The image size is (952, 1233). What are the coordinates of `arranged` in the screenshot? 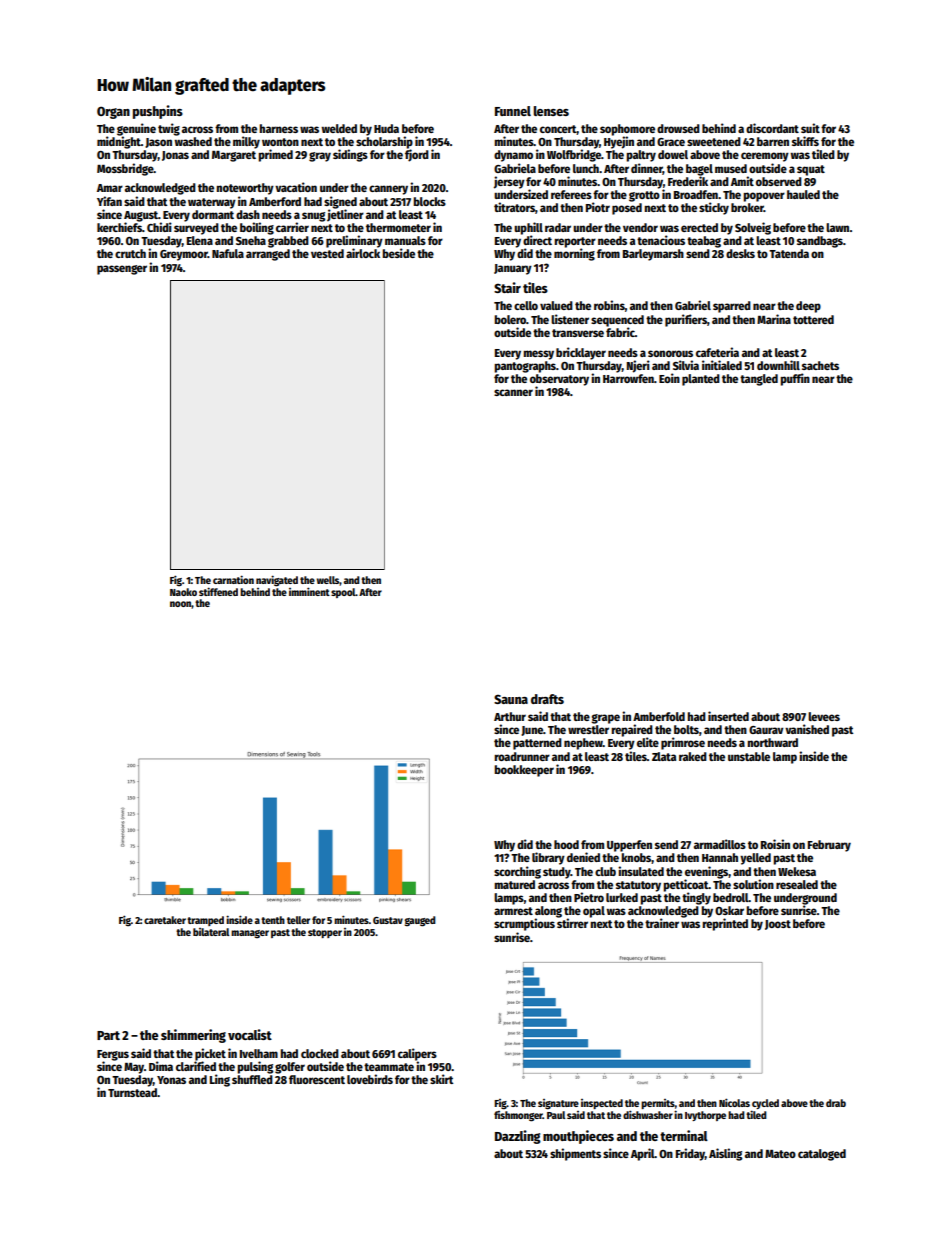 It's located at (268, 255).
